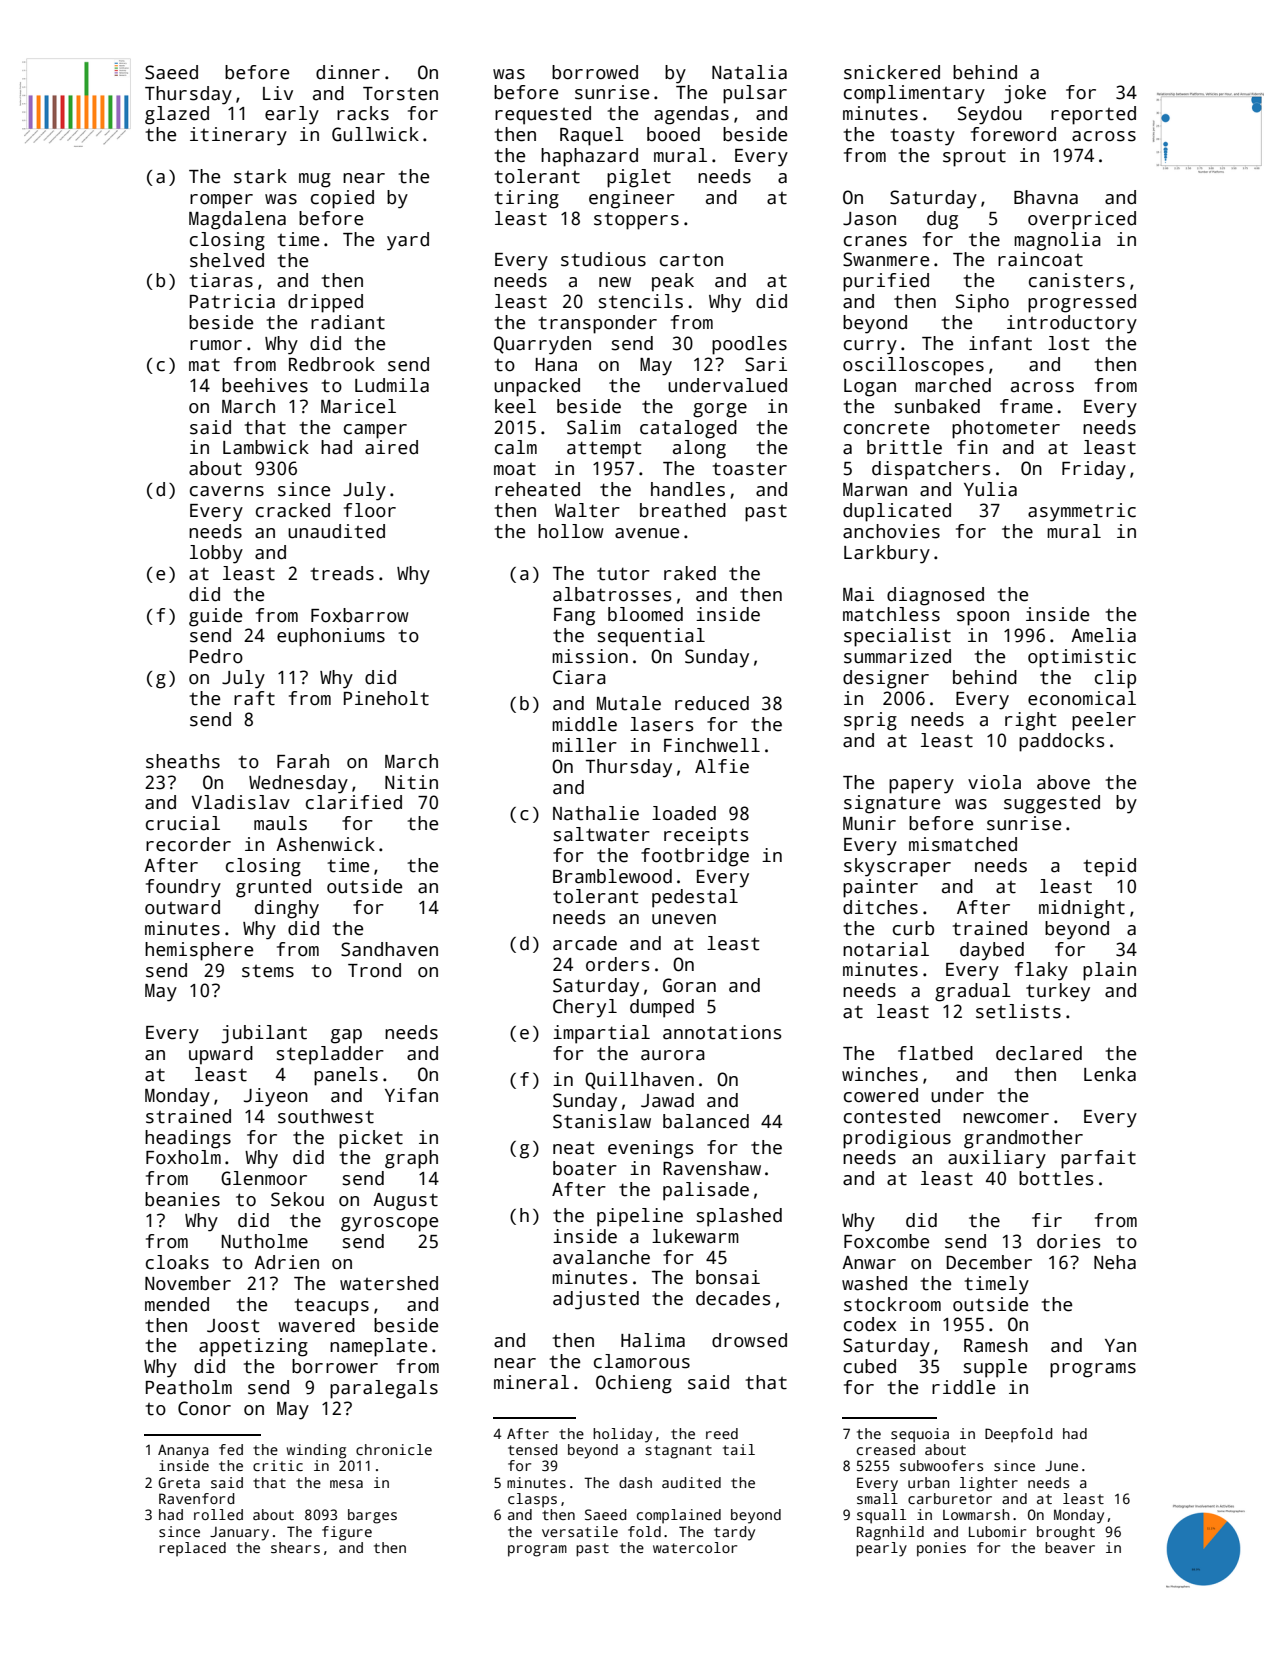 Image resolution: width=1282 pixels, height=1658 pixels. What do you see at coordinates (543, 115) in the image?
I see `requested` at bounding box center [543, 115].
